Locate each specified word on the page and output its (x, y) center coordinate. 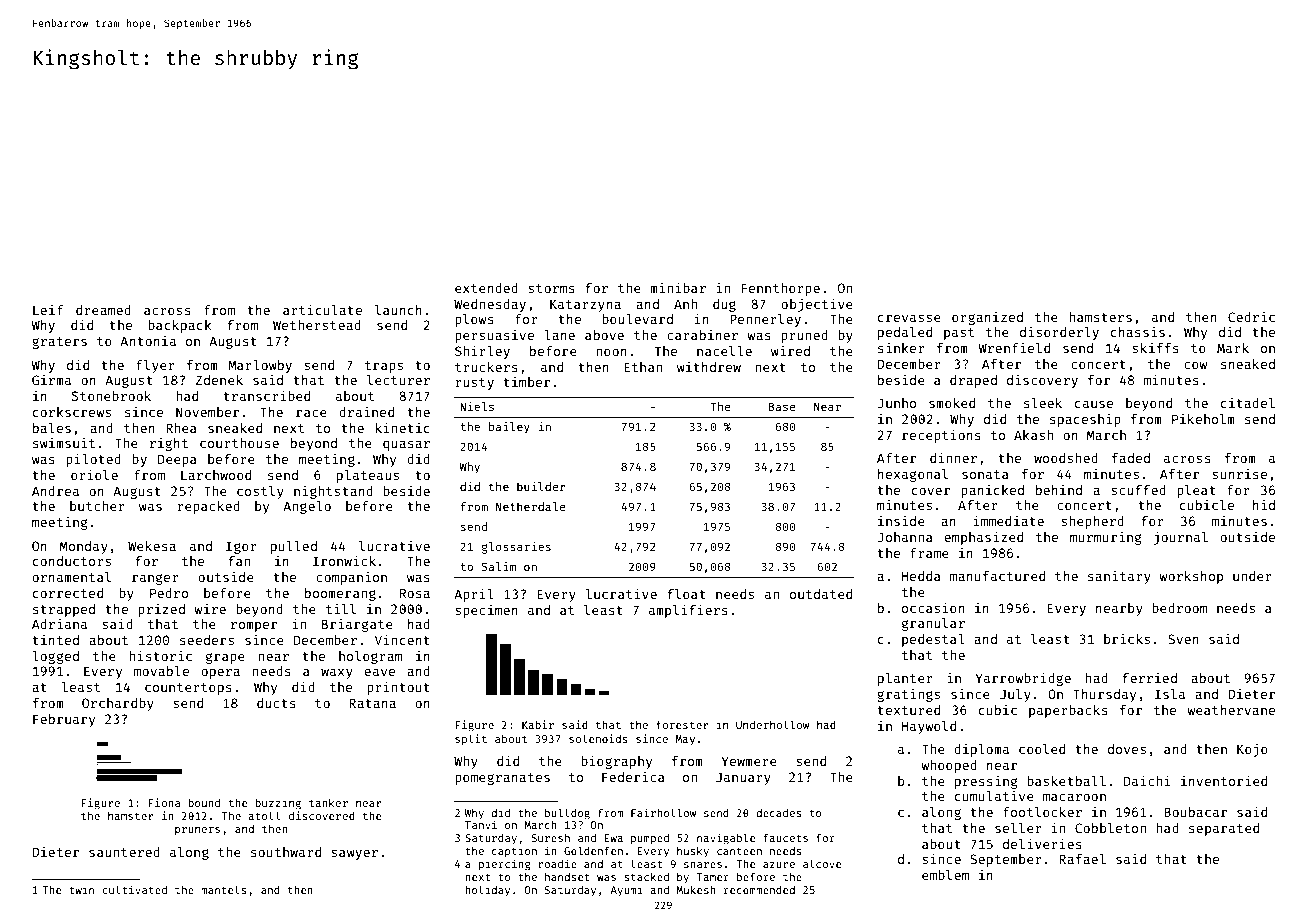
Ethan (643, 367)
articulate (322, 309)
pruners (197, 831)
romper (254, 627)
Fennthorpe (781, 289)
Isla (1170, 694)
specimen (486, 611)
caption (514, 851)
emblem (945, 875)
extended (486, 288)
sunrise (1239, 473)
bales (52, 428)
